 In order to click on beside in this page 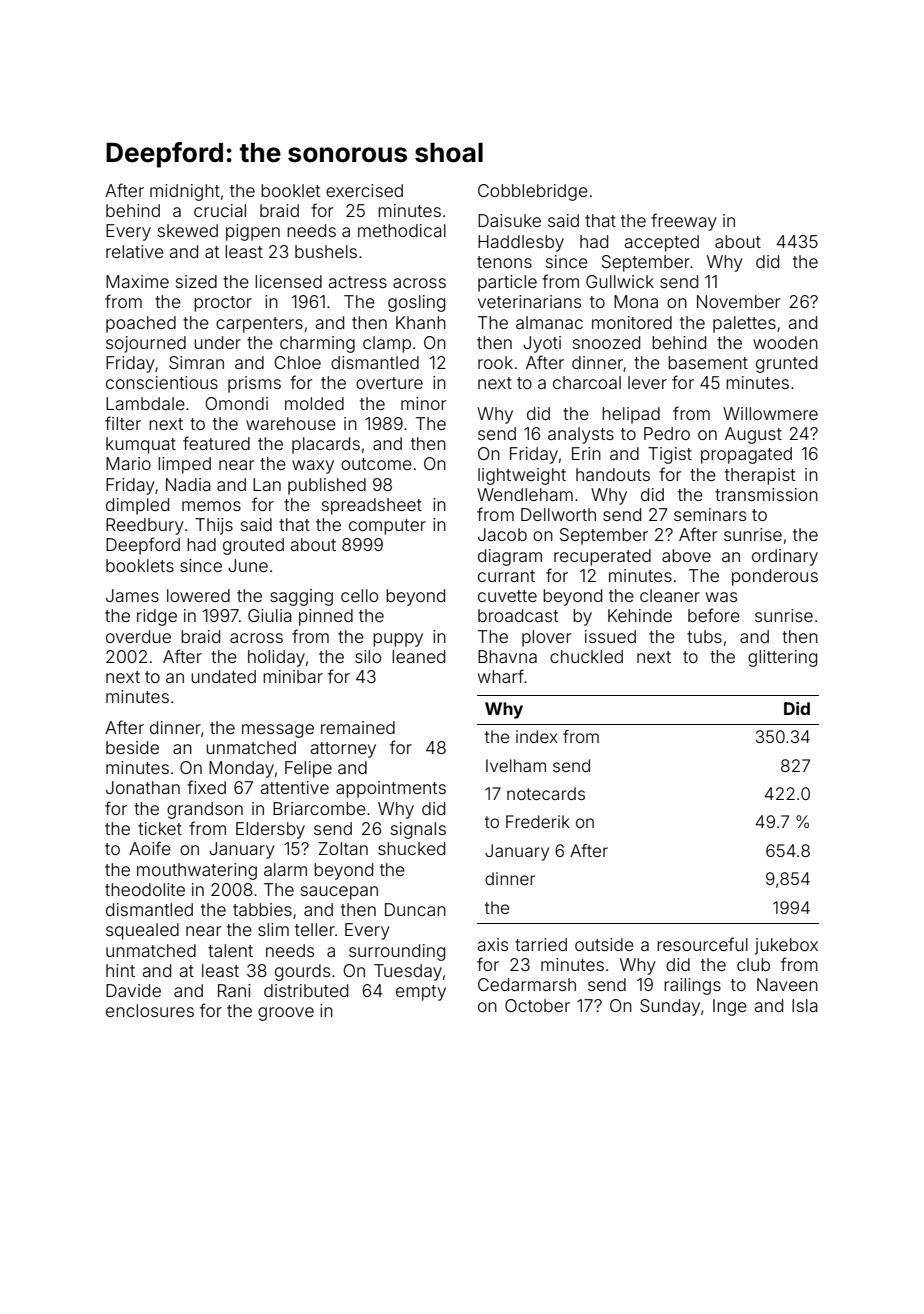, I will do `click(132, 747)`.
